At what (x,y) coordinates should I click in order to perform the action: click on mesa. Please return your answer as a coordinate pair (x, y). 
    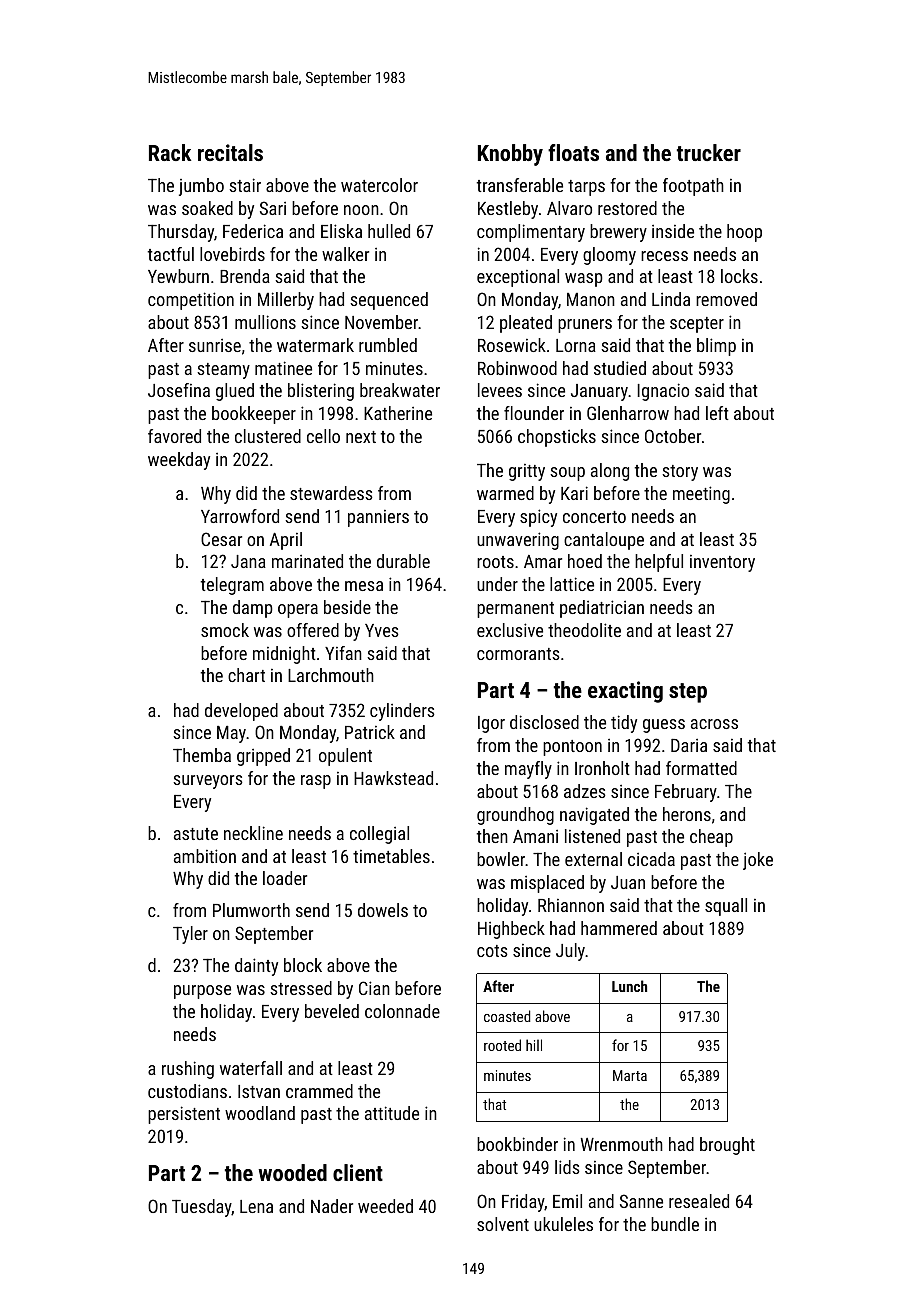
    Looking at the image, I should click on (364, 586).
